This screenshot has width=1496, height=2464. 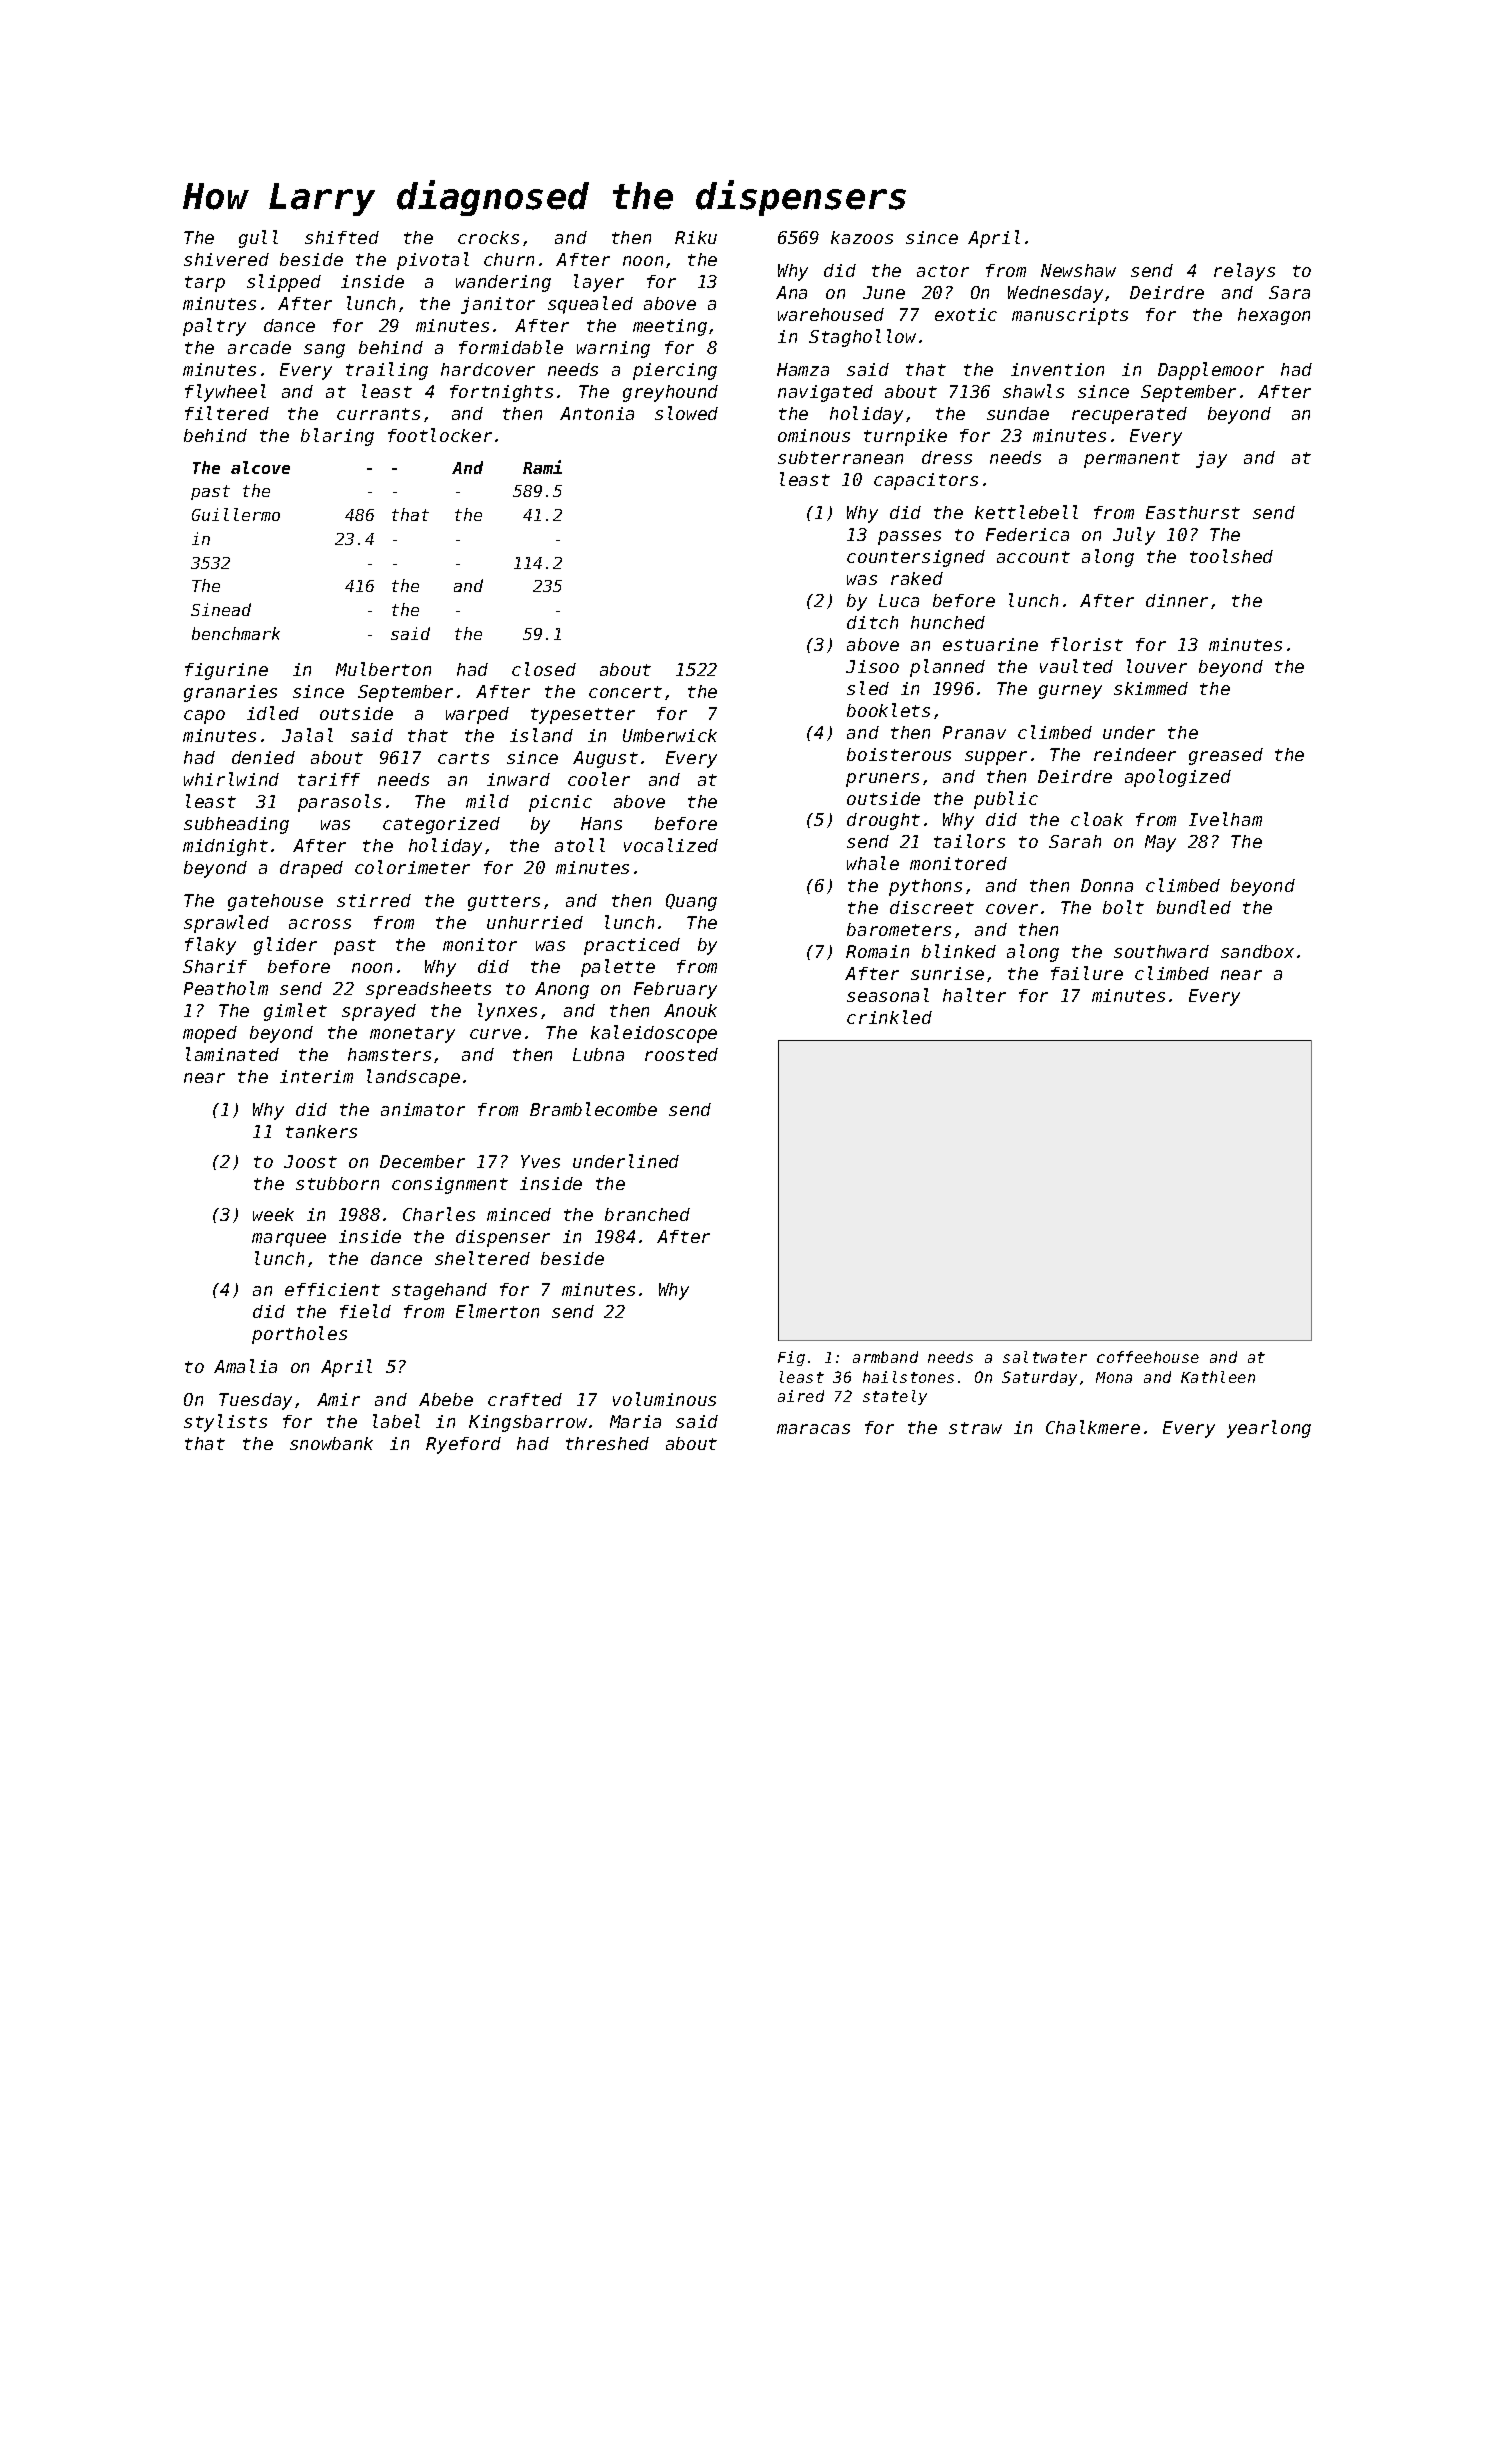 I want to click on sandbox, so click(x=1257, y=951).
